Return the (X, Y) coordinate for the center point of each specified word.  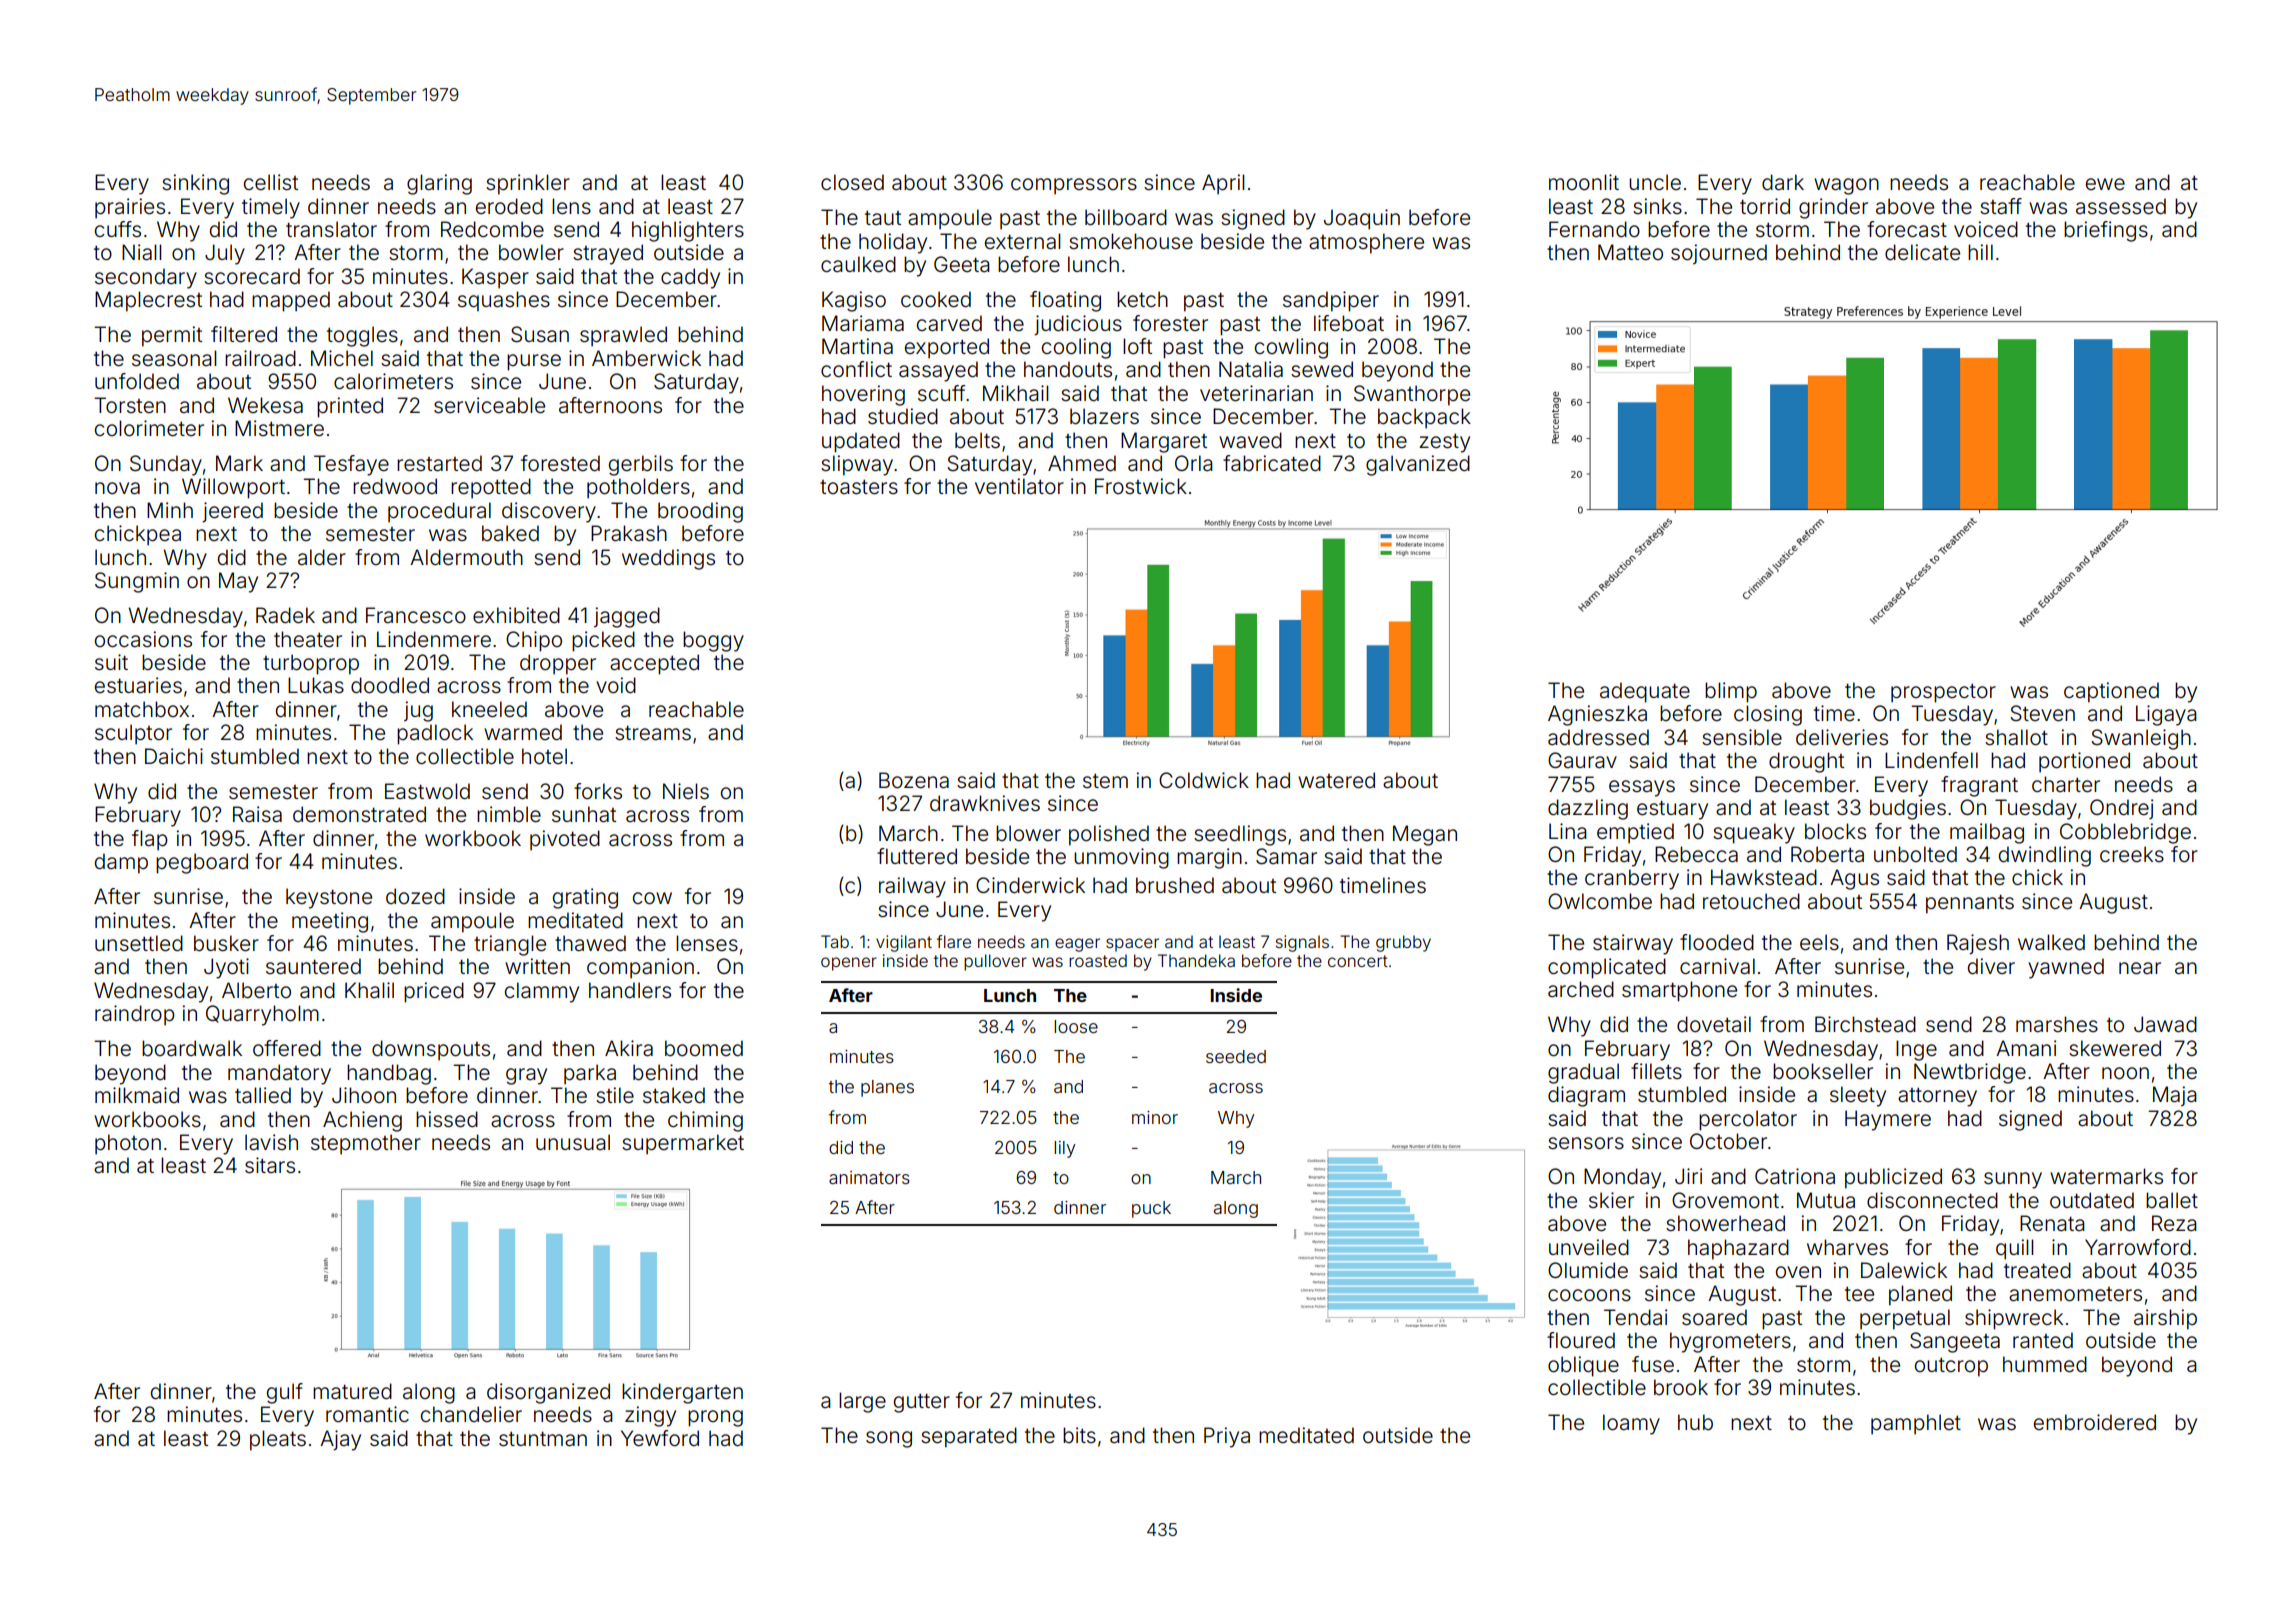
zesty (1444, 443)
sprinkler (528, 184)
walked (2051, 942)
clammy (542, 992)
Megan (1425, 835)
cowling (1291, 348)
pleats (278, 1440)
